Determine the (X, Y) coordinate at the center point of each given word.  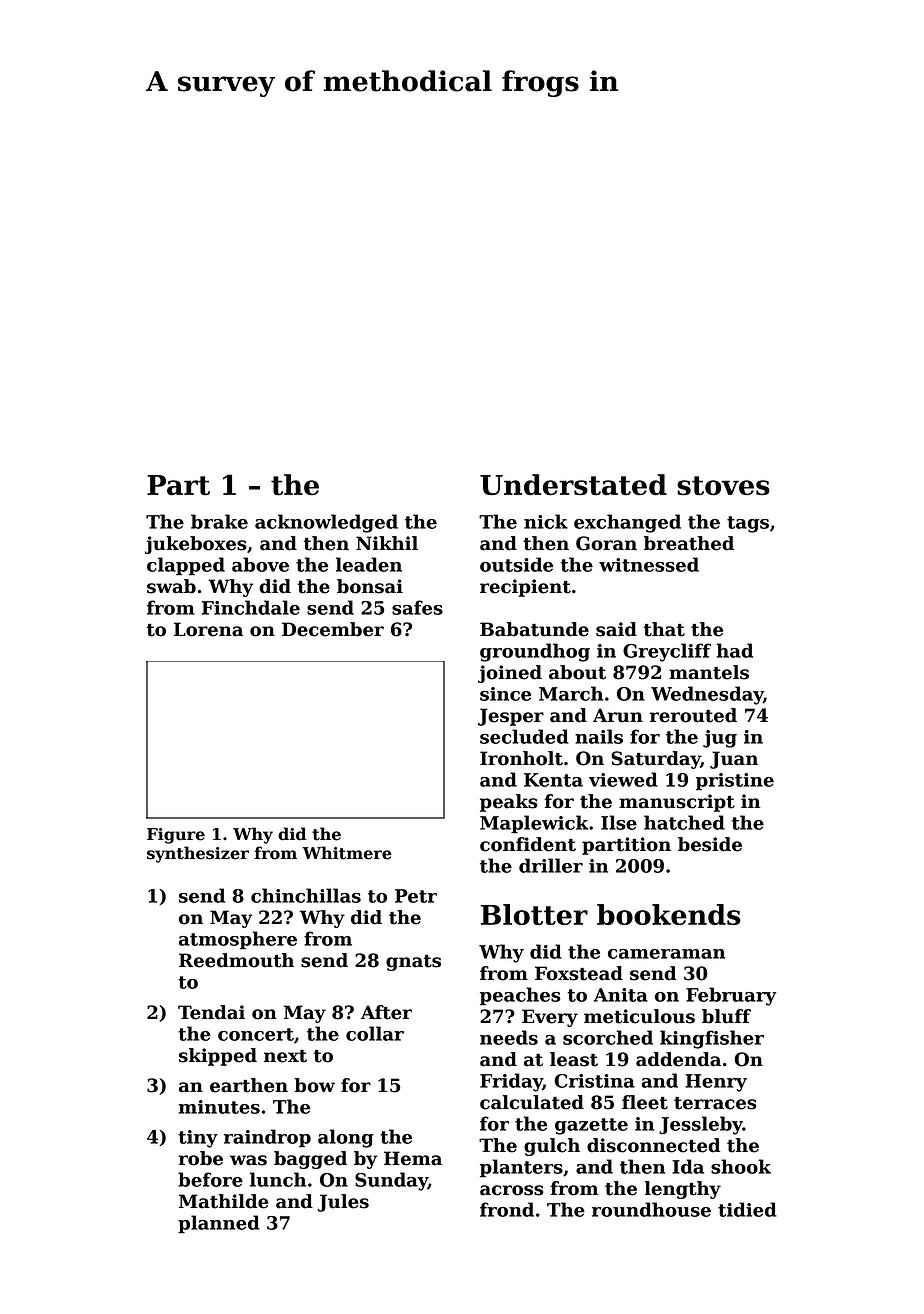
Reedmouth (236, 960)
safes (417, 607)
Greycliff (667, 652)
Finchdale (251, 607)
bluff (726, 1016)
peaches (520, 996)
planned (219, 1224)
